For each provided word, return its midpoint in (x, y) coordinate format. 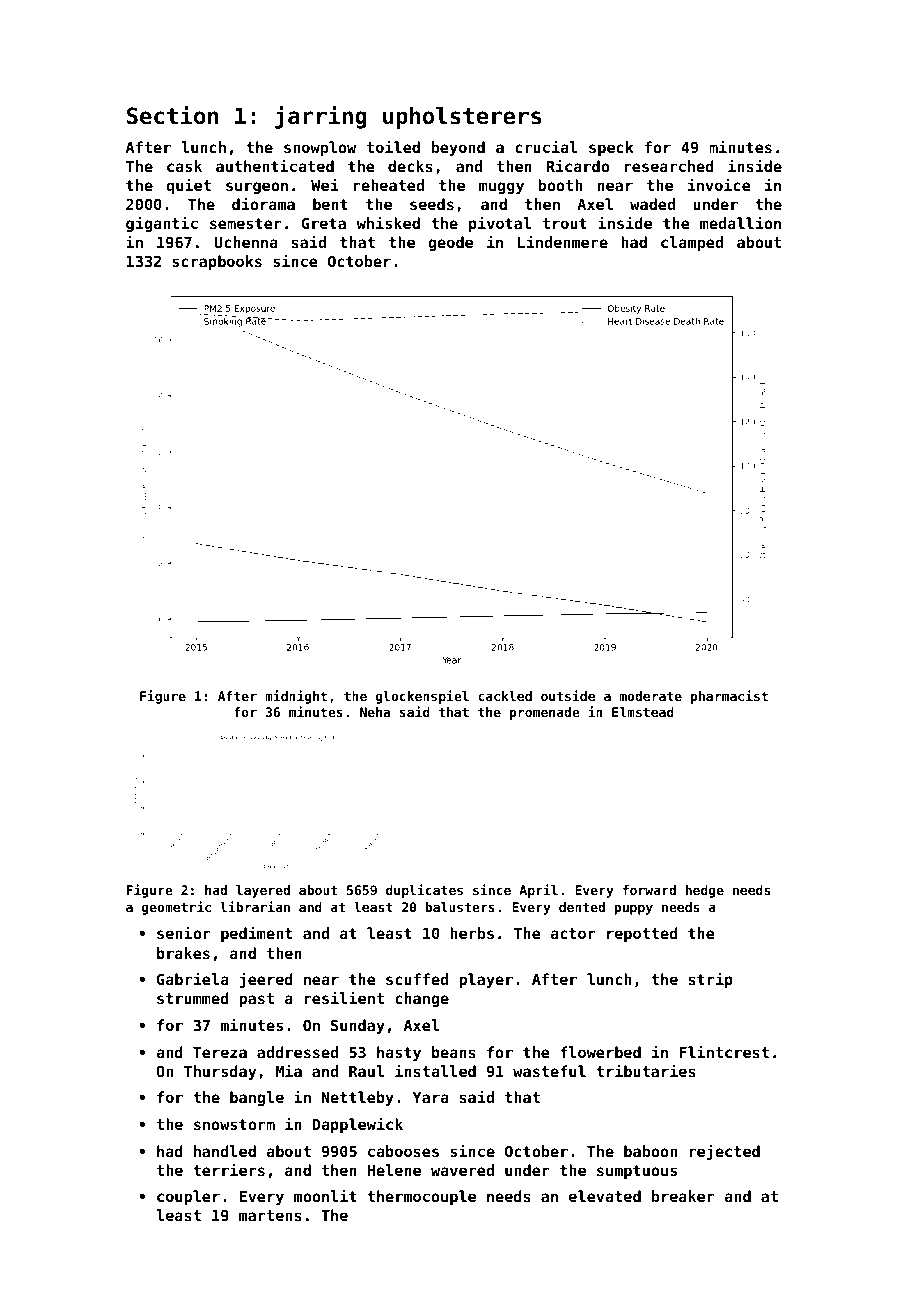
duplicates (424, 891)
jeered (266, 980)
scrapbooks (217, 262)
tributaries (646, 1070)
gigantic (162, 224)
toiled (393, 146)
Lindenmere (563, 241)
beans (454, 1052)
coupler (188, 1197)
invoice (719, 184)
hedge (705, 891)
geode (451, 243)
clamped (692, 243)
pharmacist (729, 697)
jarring (321, 117)
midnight (296, 697)
